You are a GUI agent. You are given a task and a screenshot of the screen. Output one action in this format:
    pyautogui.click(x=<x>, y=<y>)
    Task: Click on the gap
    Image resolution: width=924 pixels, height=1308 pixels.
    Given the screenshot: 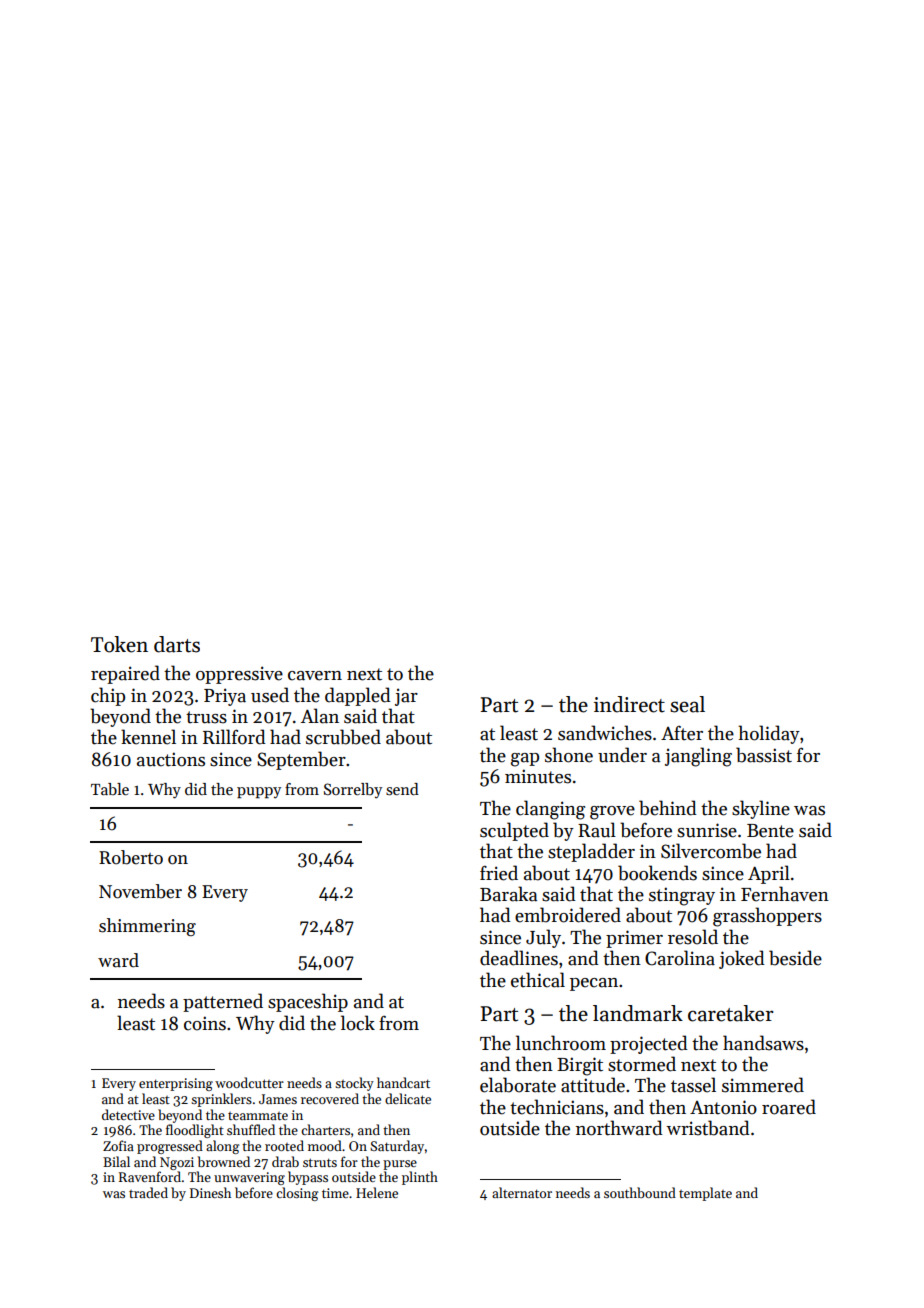 What is the action you would take?
    pyautogui.click(x=525, y=760)
